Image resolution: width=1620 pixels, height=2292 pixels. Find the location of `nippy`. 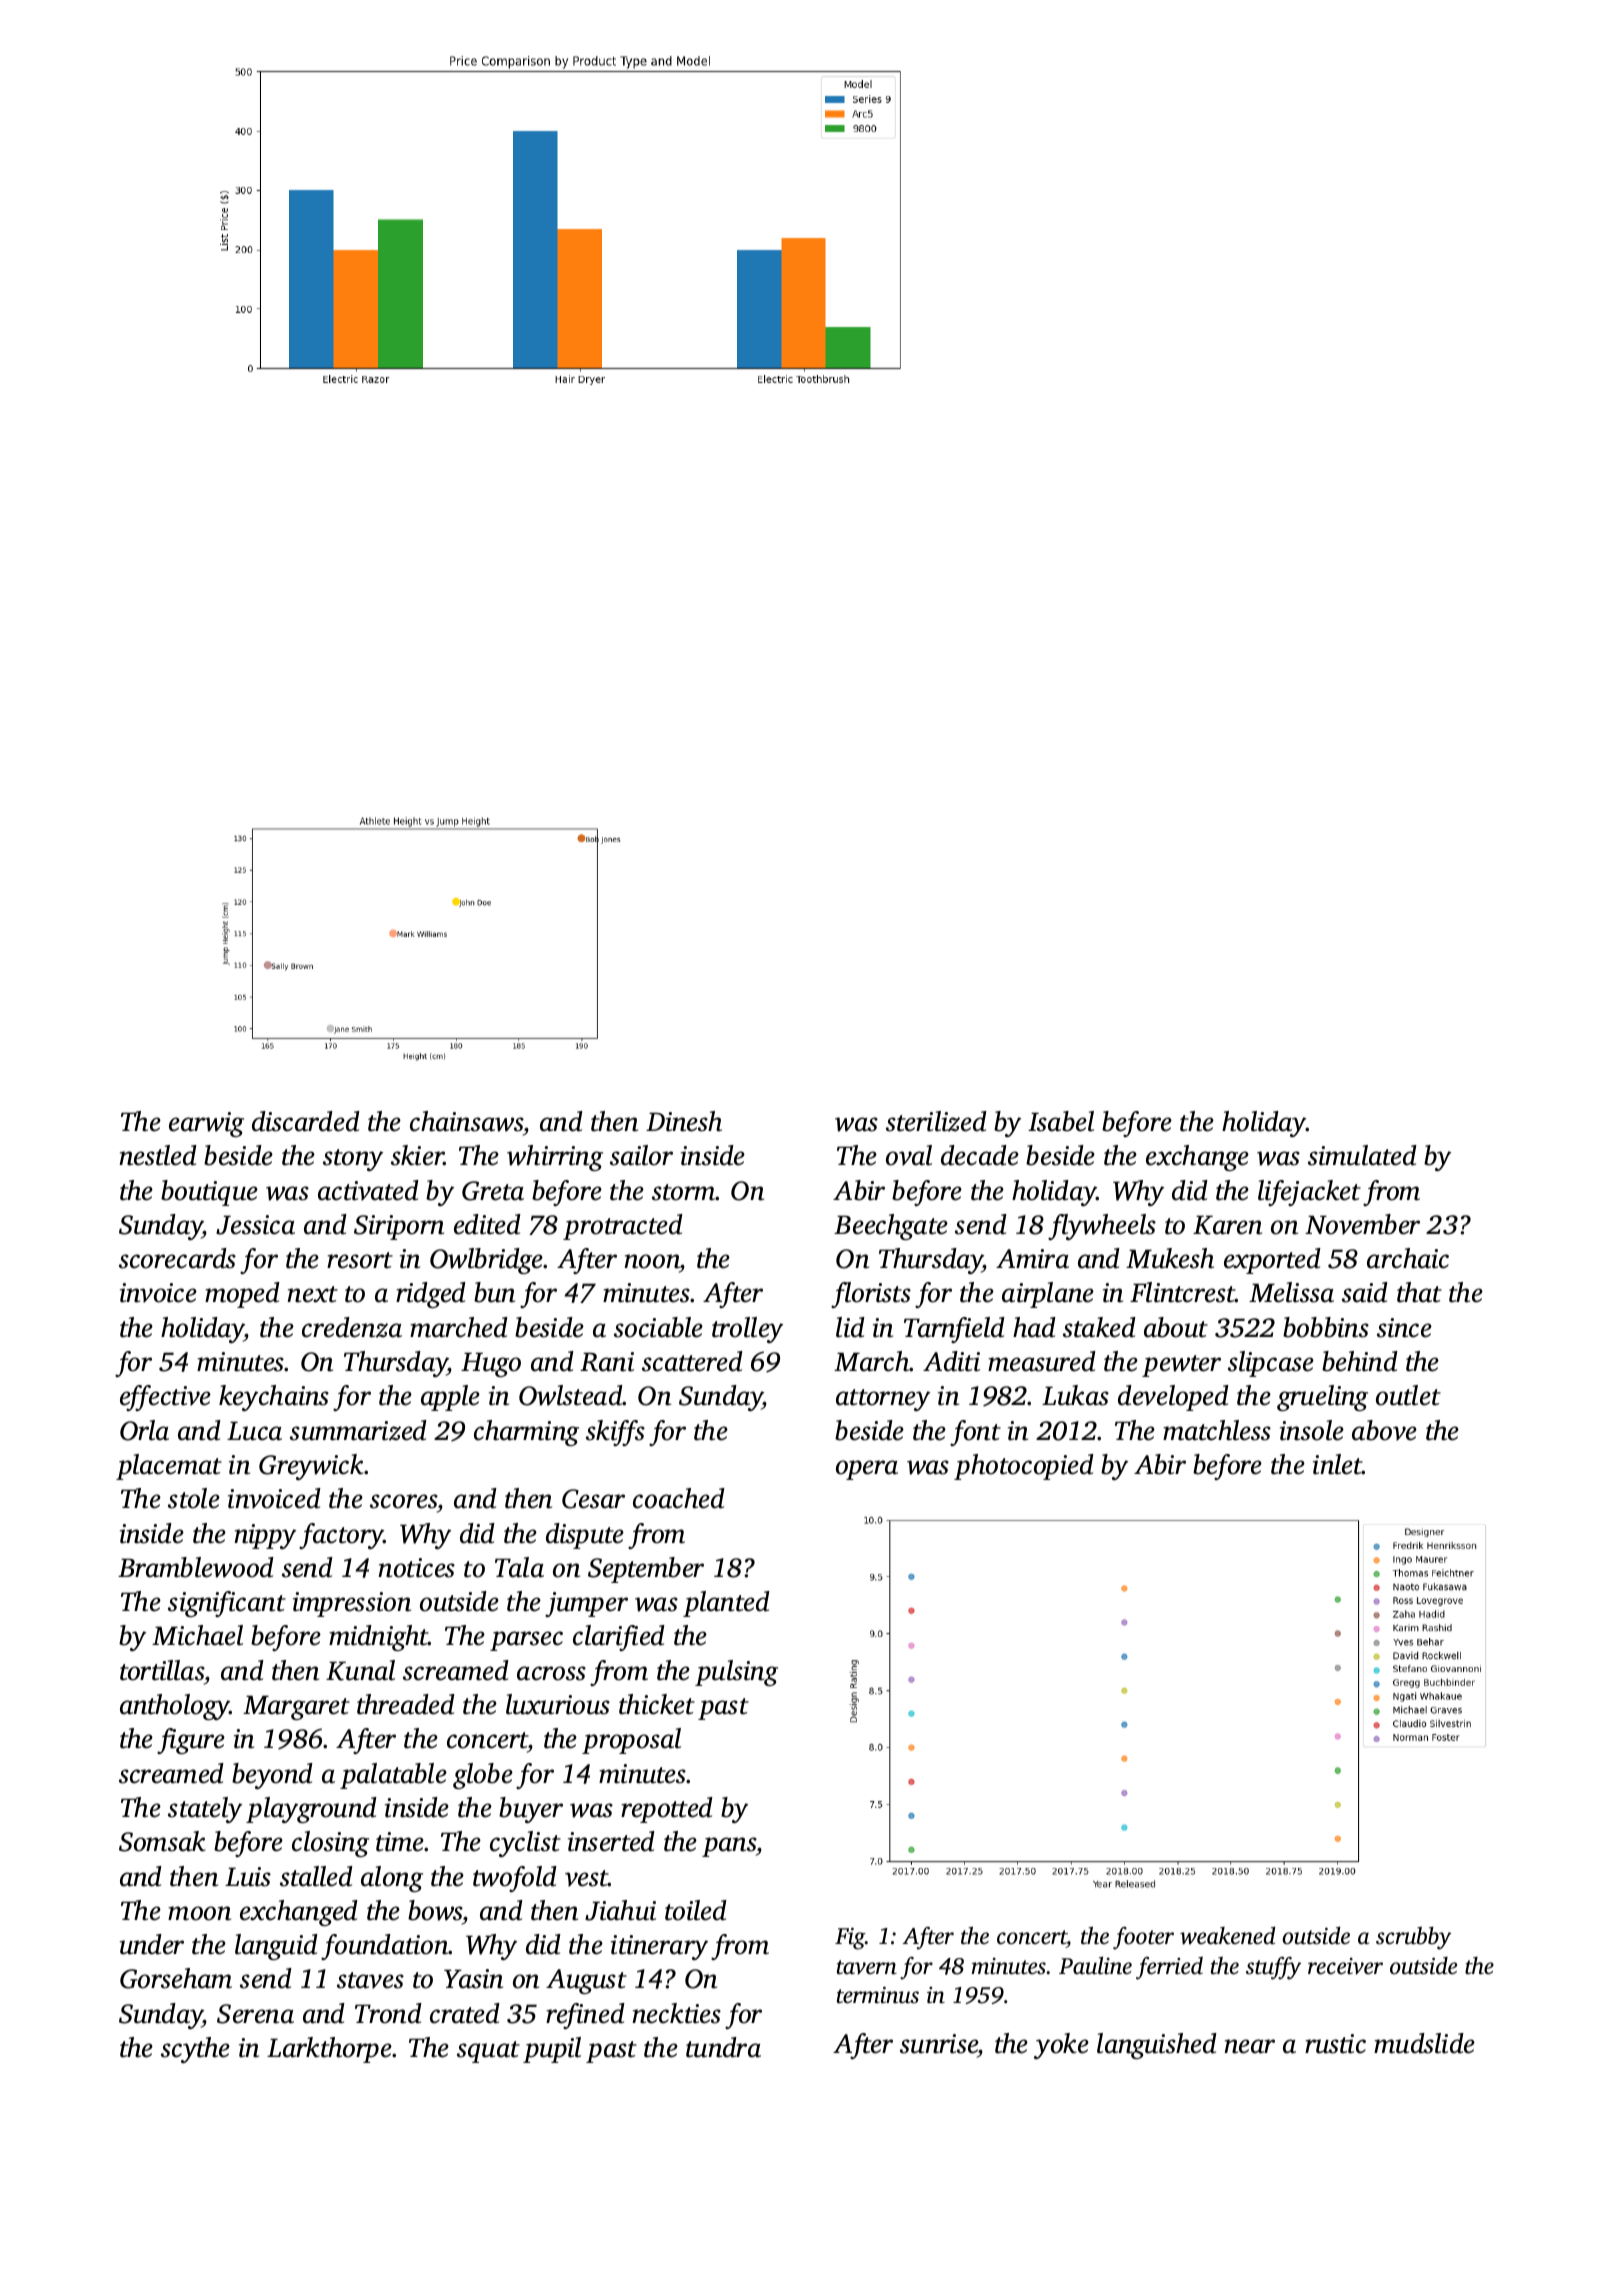

nippy is located at coordinates (265, 1536).
